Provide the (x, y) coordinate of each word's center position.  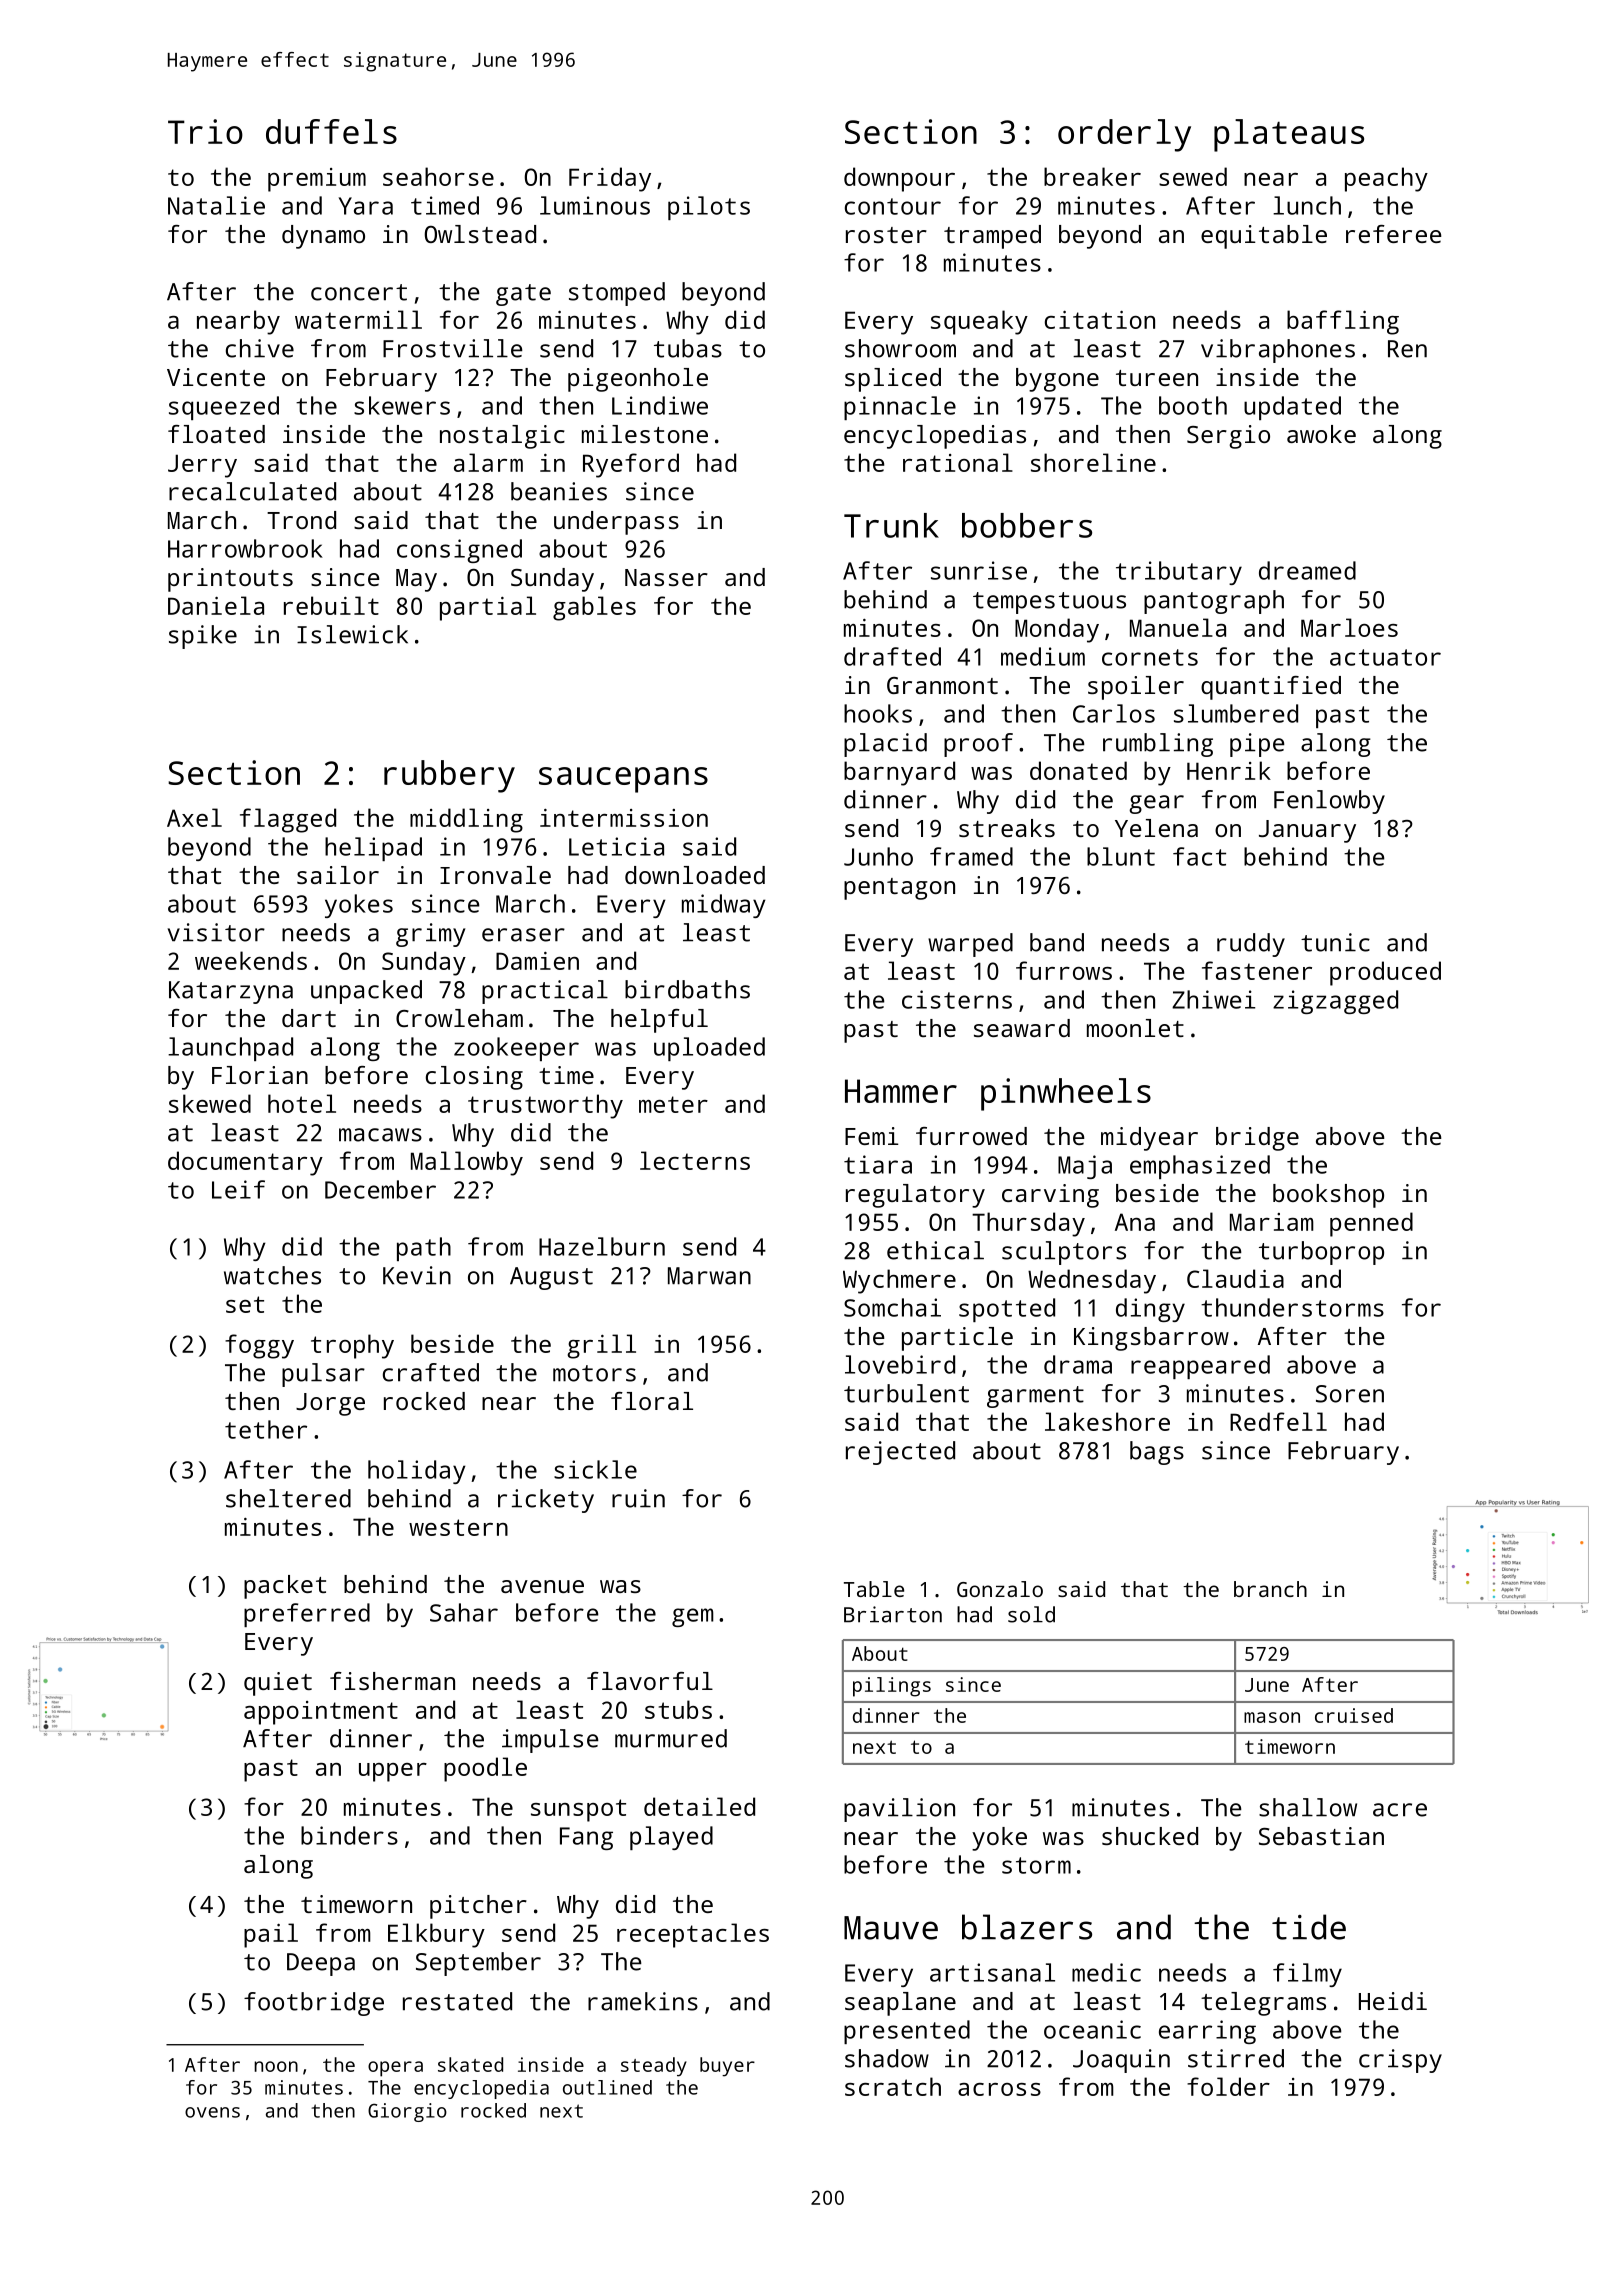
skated (470, 2064)
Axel (194, 817)
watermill (358, 319)
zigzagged (1335, 1002)
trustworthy (545, 1106)
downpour (899, 179)
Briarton (893, 1614)
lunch (1307, 205)
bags (1157, 1453)
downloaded (695, 875)
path (424, 1249)
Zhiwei (1213, 999)
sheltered (288, 1498)
